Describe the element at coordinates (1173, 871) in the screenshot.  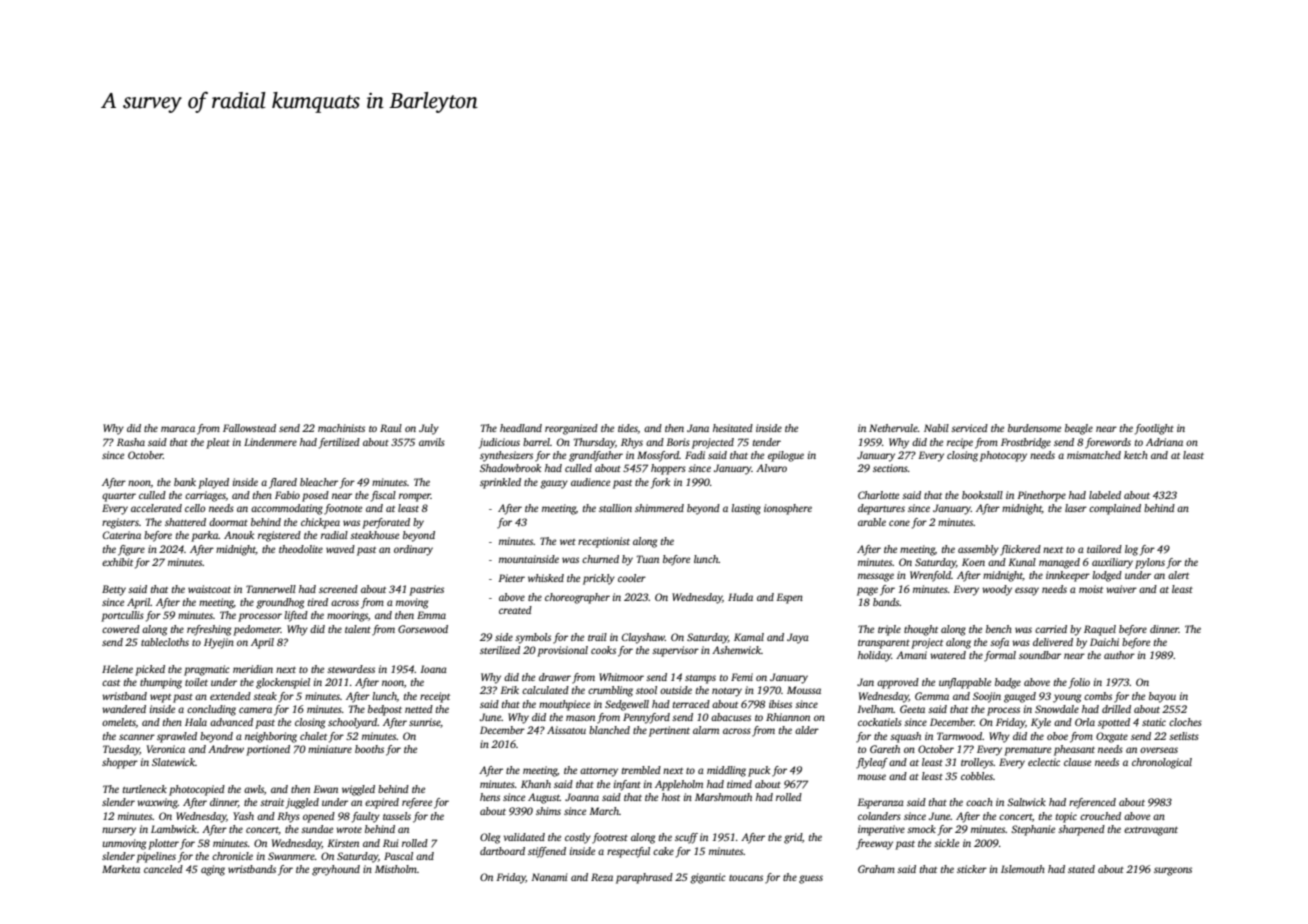
I see `surgeons` at that location.
